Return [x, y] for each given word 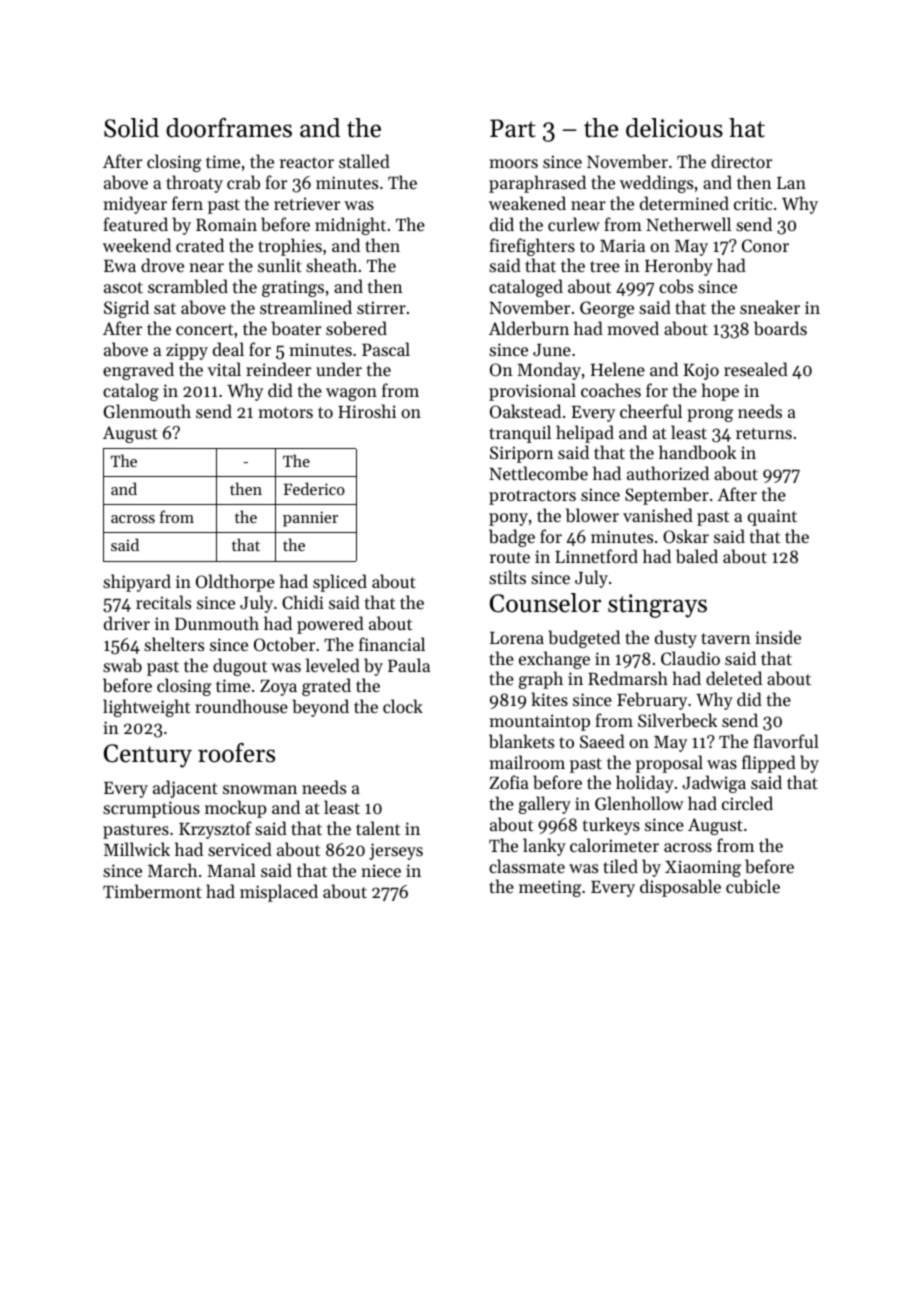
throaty [194, 184]
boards [780, 328]
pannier [310, 519]
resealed [756, 369]
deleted [734, 678]
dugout [240, 667]
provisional [532, 392]
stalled [364, 161]
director [741, 161]
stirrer [381, 307]
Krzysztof [215, 830]
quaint [772, 517]
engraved [138, 371]
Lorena [517, 638]
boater [296, 328]
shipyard [137, 583]
